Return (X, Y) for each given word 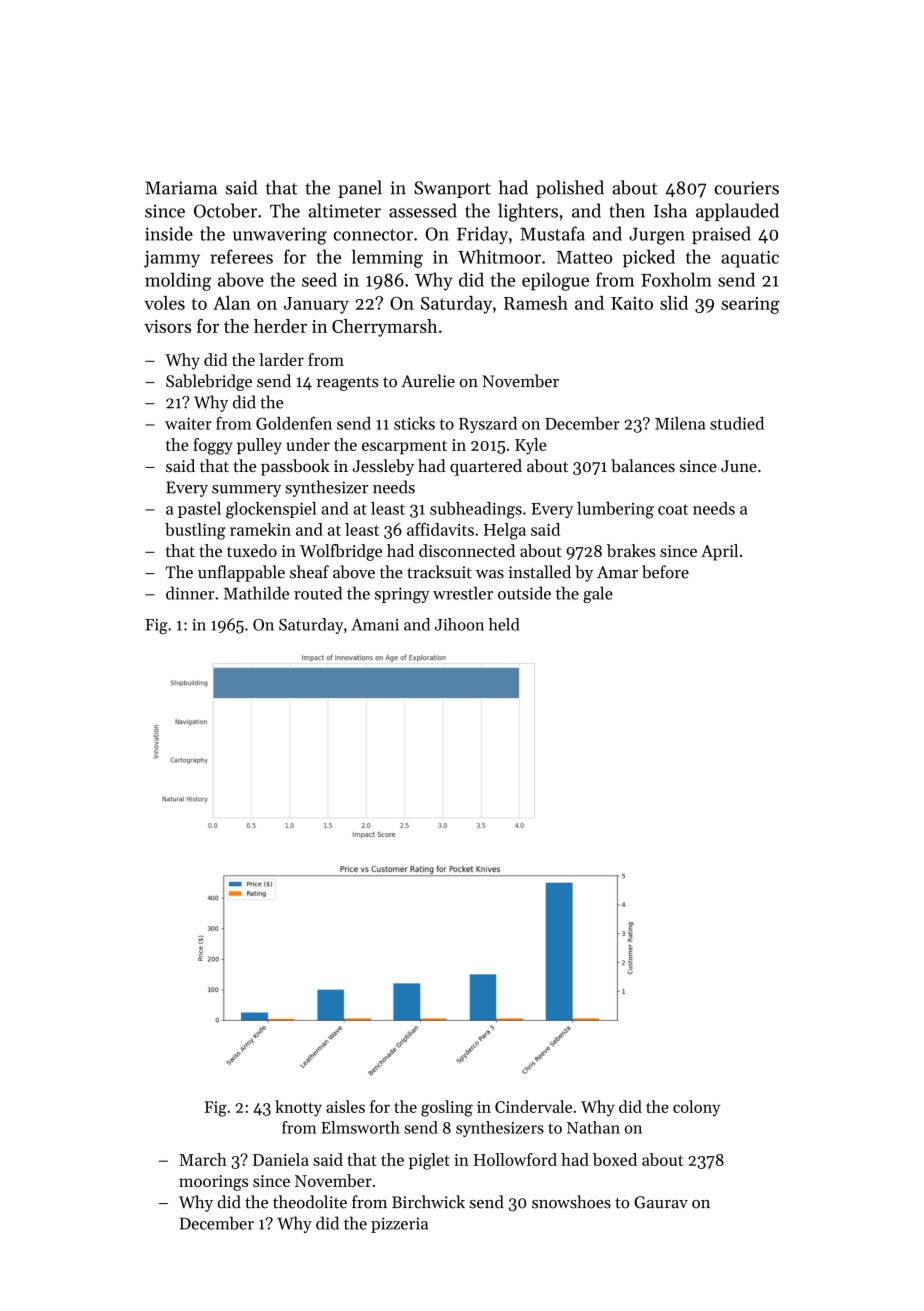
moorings (213, 1183)
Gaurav (661, 1202)
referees (241, 256)
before (665, 572)
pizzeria (399, 1225)
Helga (505, 531)
